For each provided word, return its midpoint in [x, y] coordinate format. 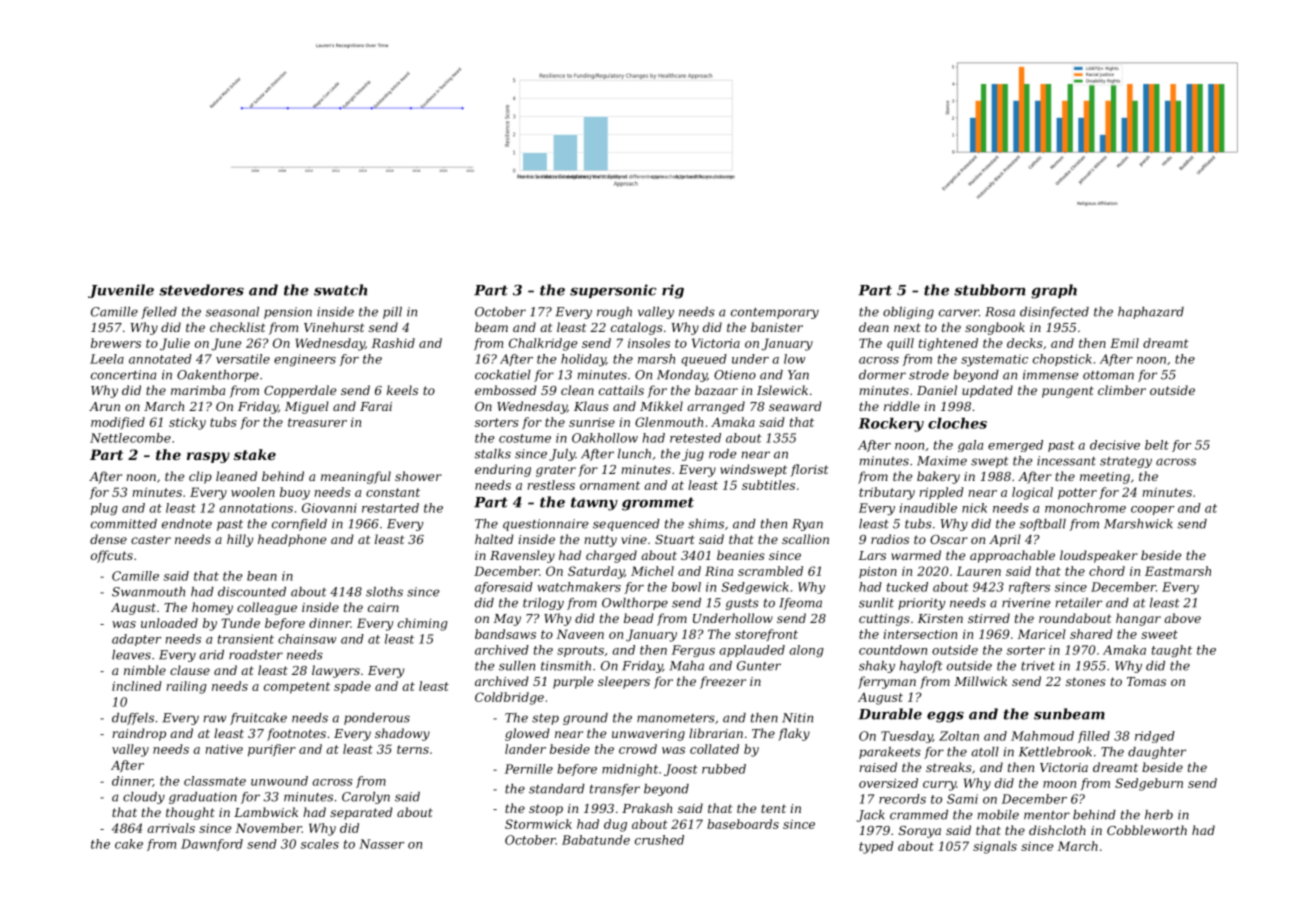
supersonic [613, 291]
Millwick [980, 681]
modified [118, 423]
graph [1054, 291]
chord [1107, 571]
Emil [1124, 343]
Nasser [381, 844]
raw [215, 719]
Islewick [782, 390]
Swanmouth [148, 592]
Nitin [797, 718]
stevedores [201, 290]
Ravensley [522, 556]
